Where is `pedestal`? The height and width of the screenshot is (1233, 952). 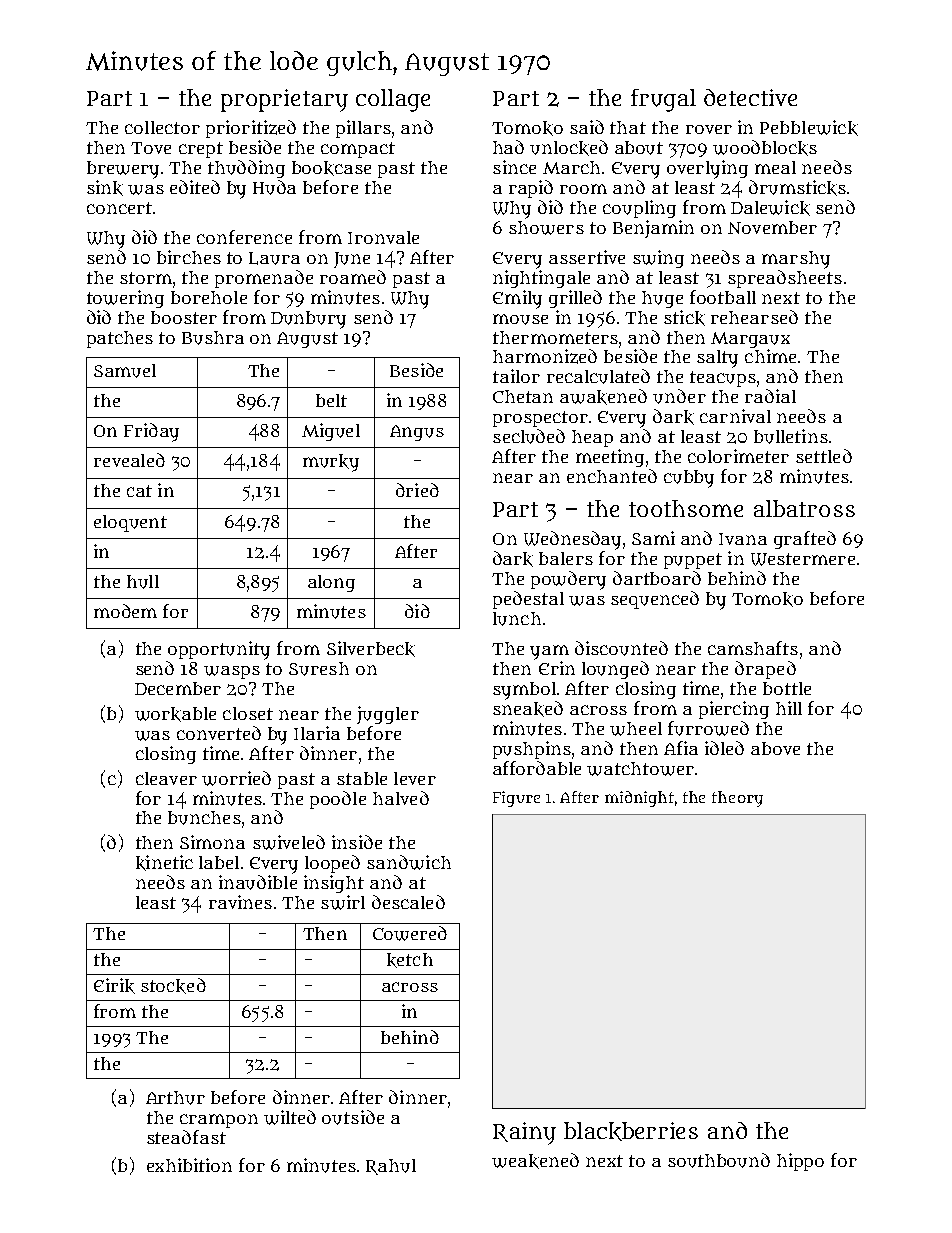 pedestal is located at coordinates (528, 600).
